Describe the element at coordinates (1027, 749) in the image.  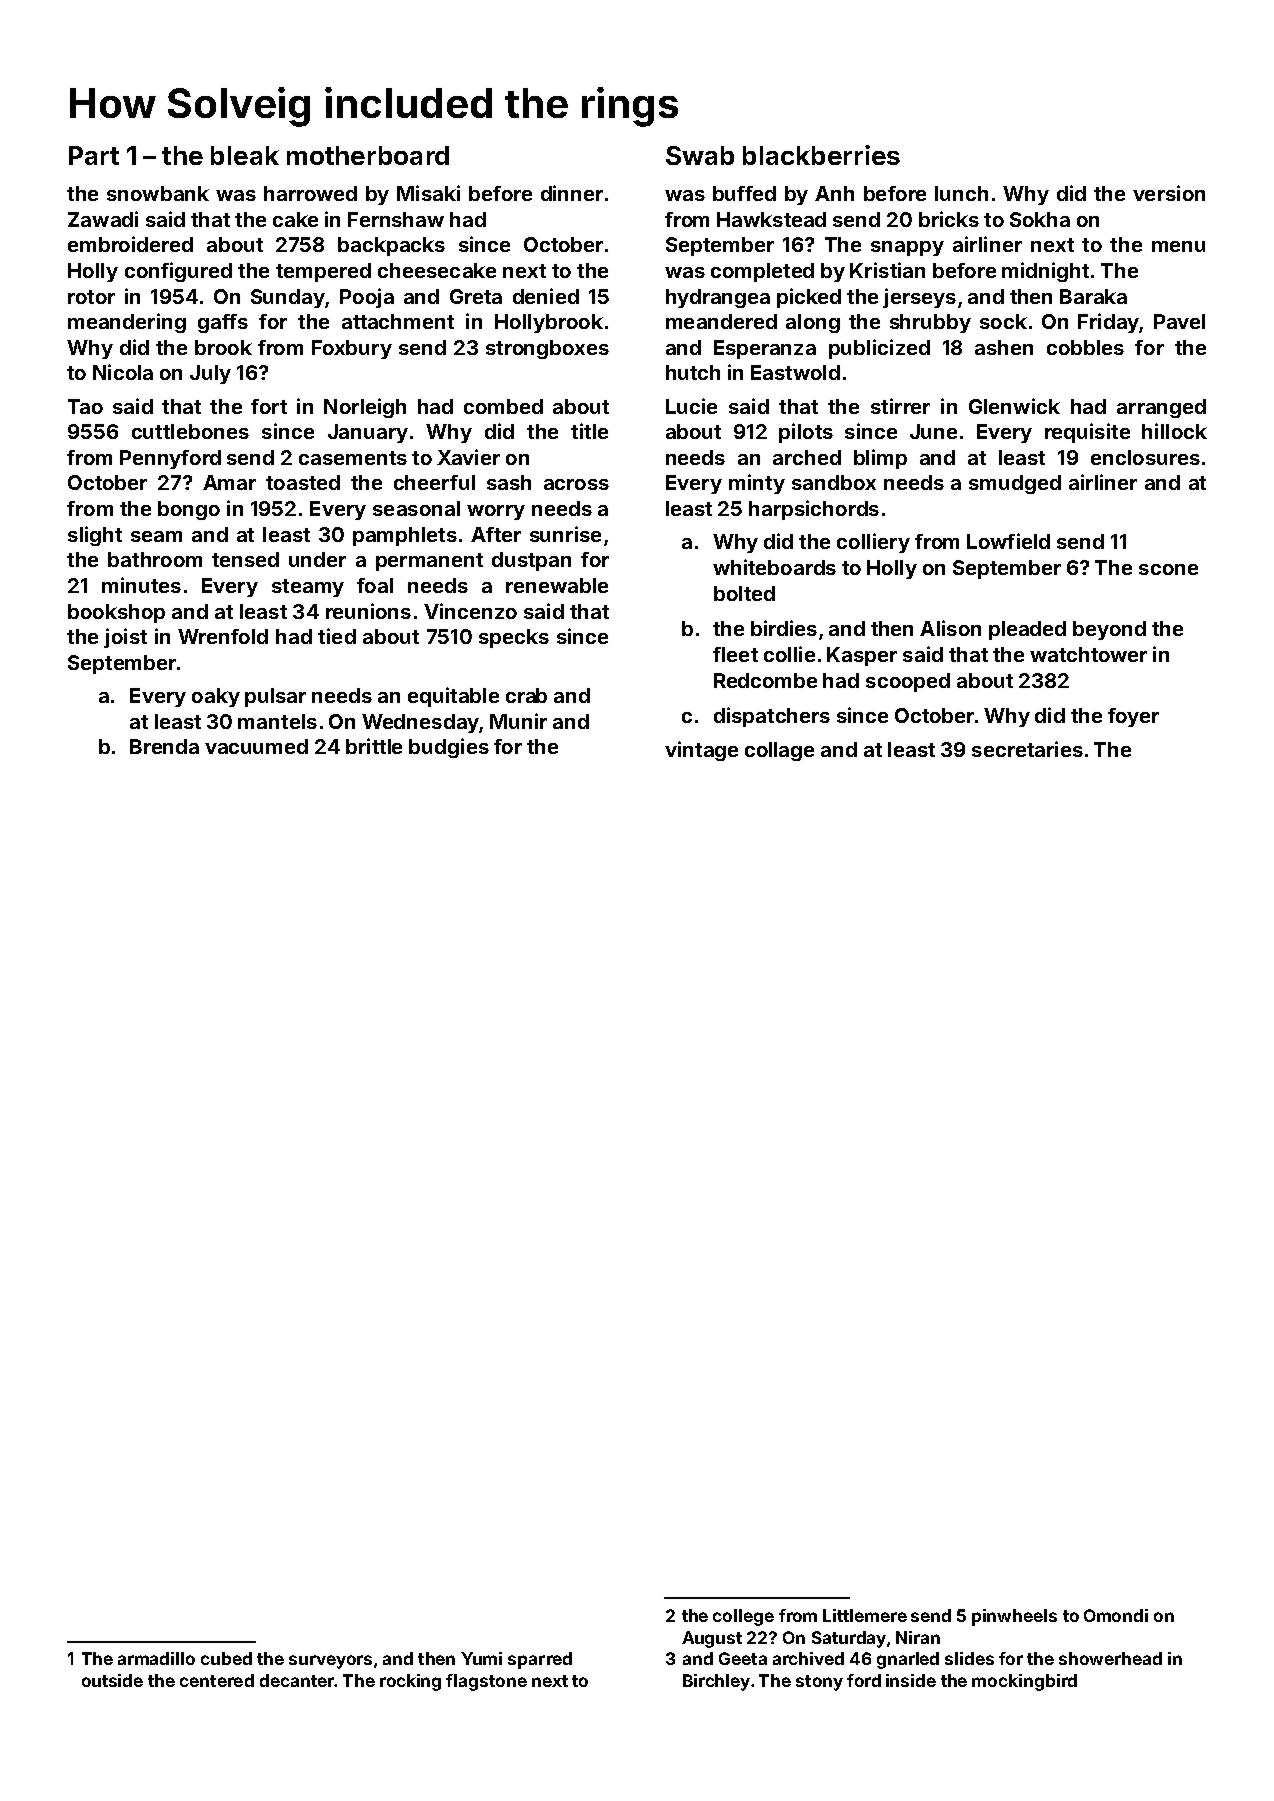
I see `secretaries` at that location.
